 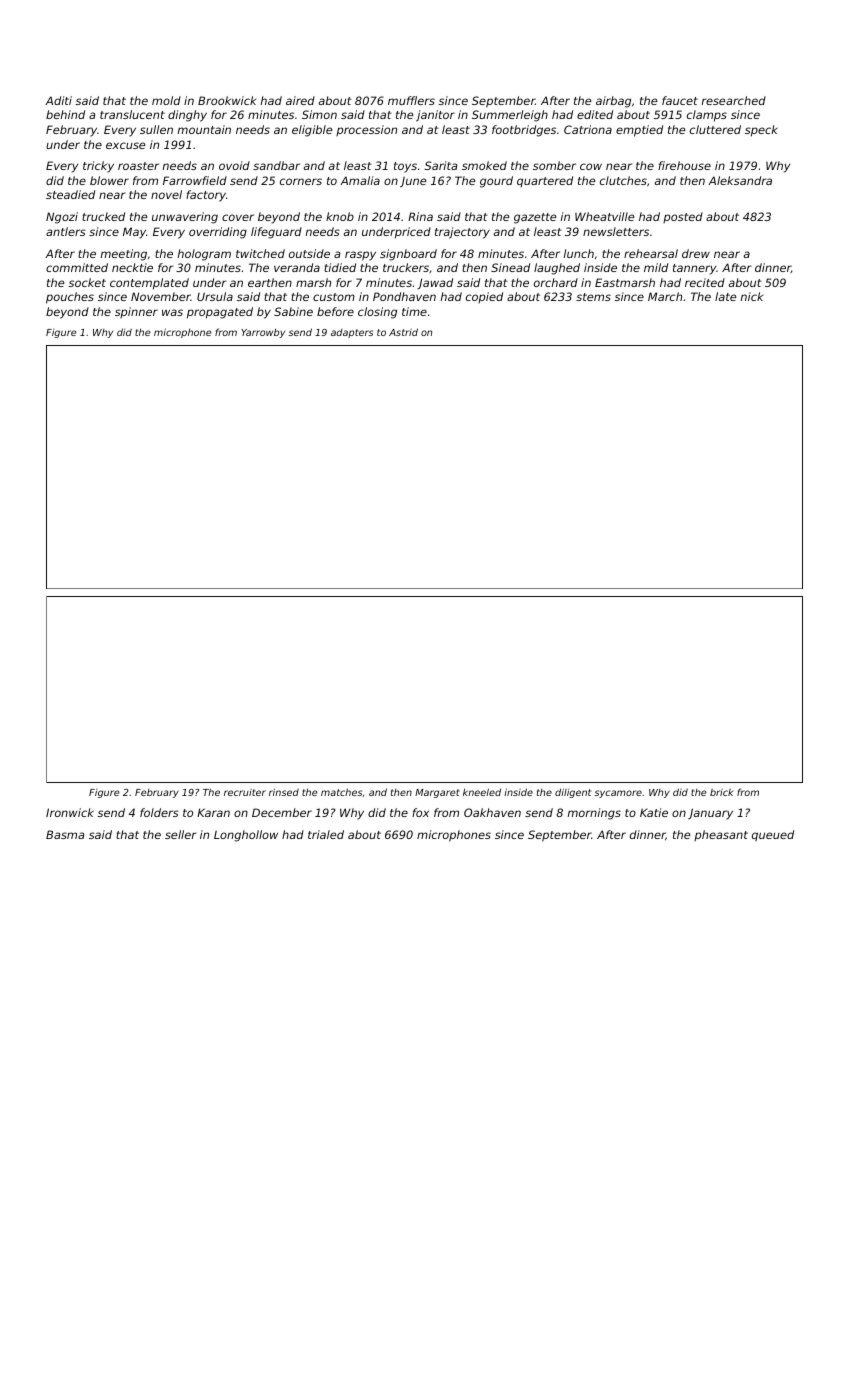 What do you see at coordinates (496, 182) in the screenshot?
I see `gourd` at bounding box center [496, 182].
